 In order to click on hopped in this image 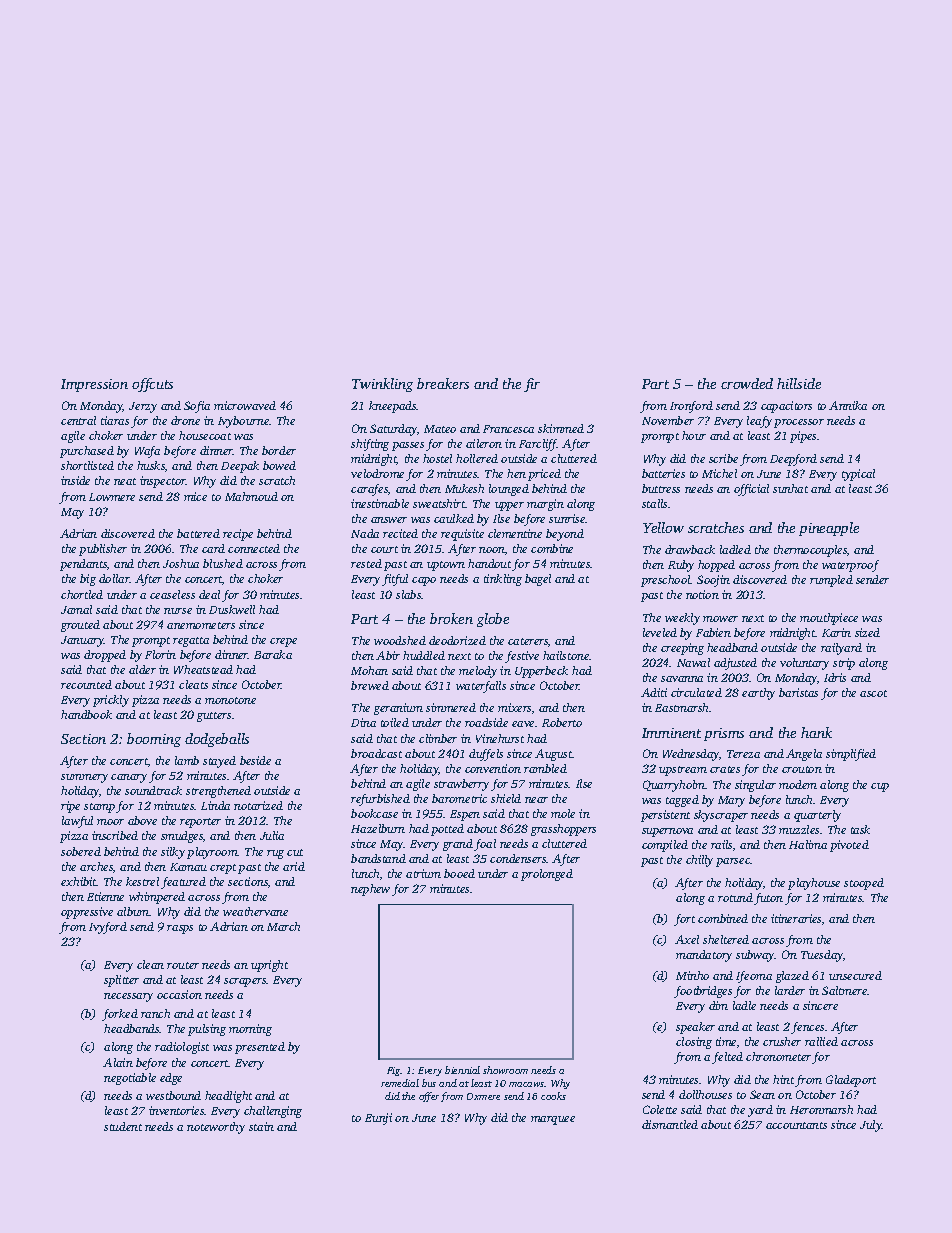, I will do `click(716, 566)`.
